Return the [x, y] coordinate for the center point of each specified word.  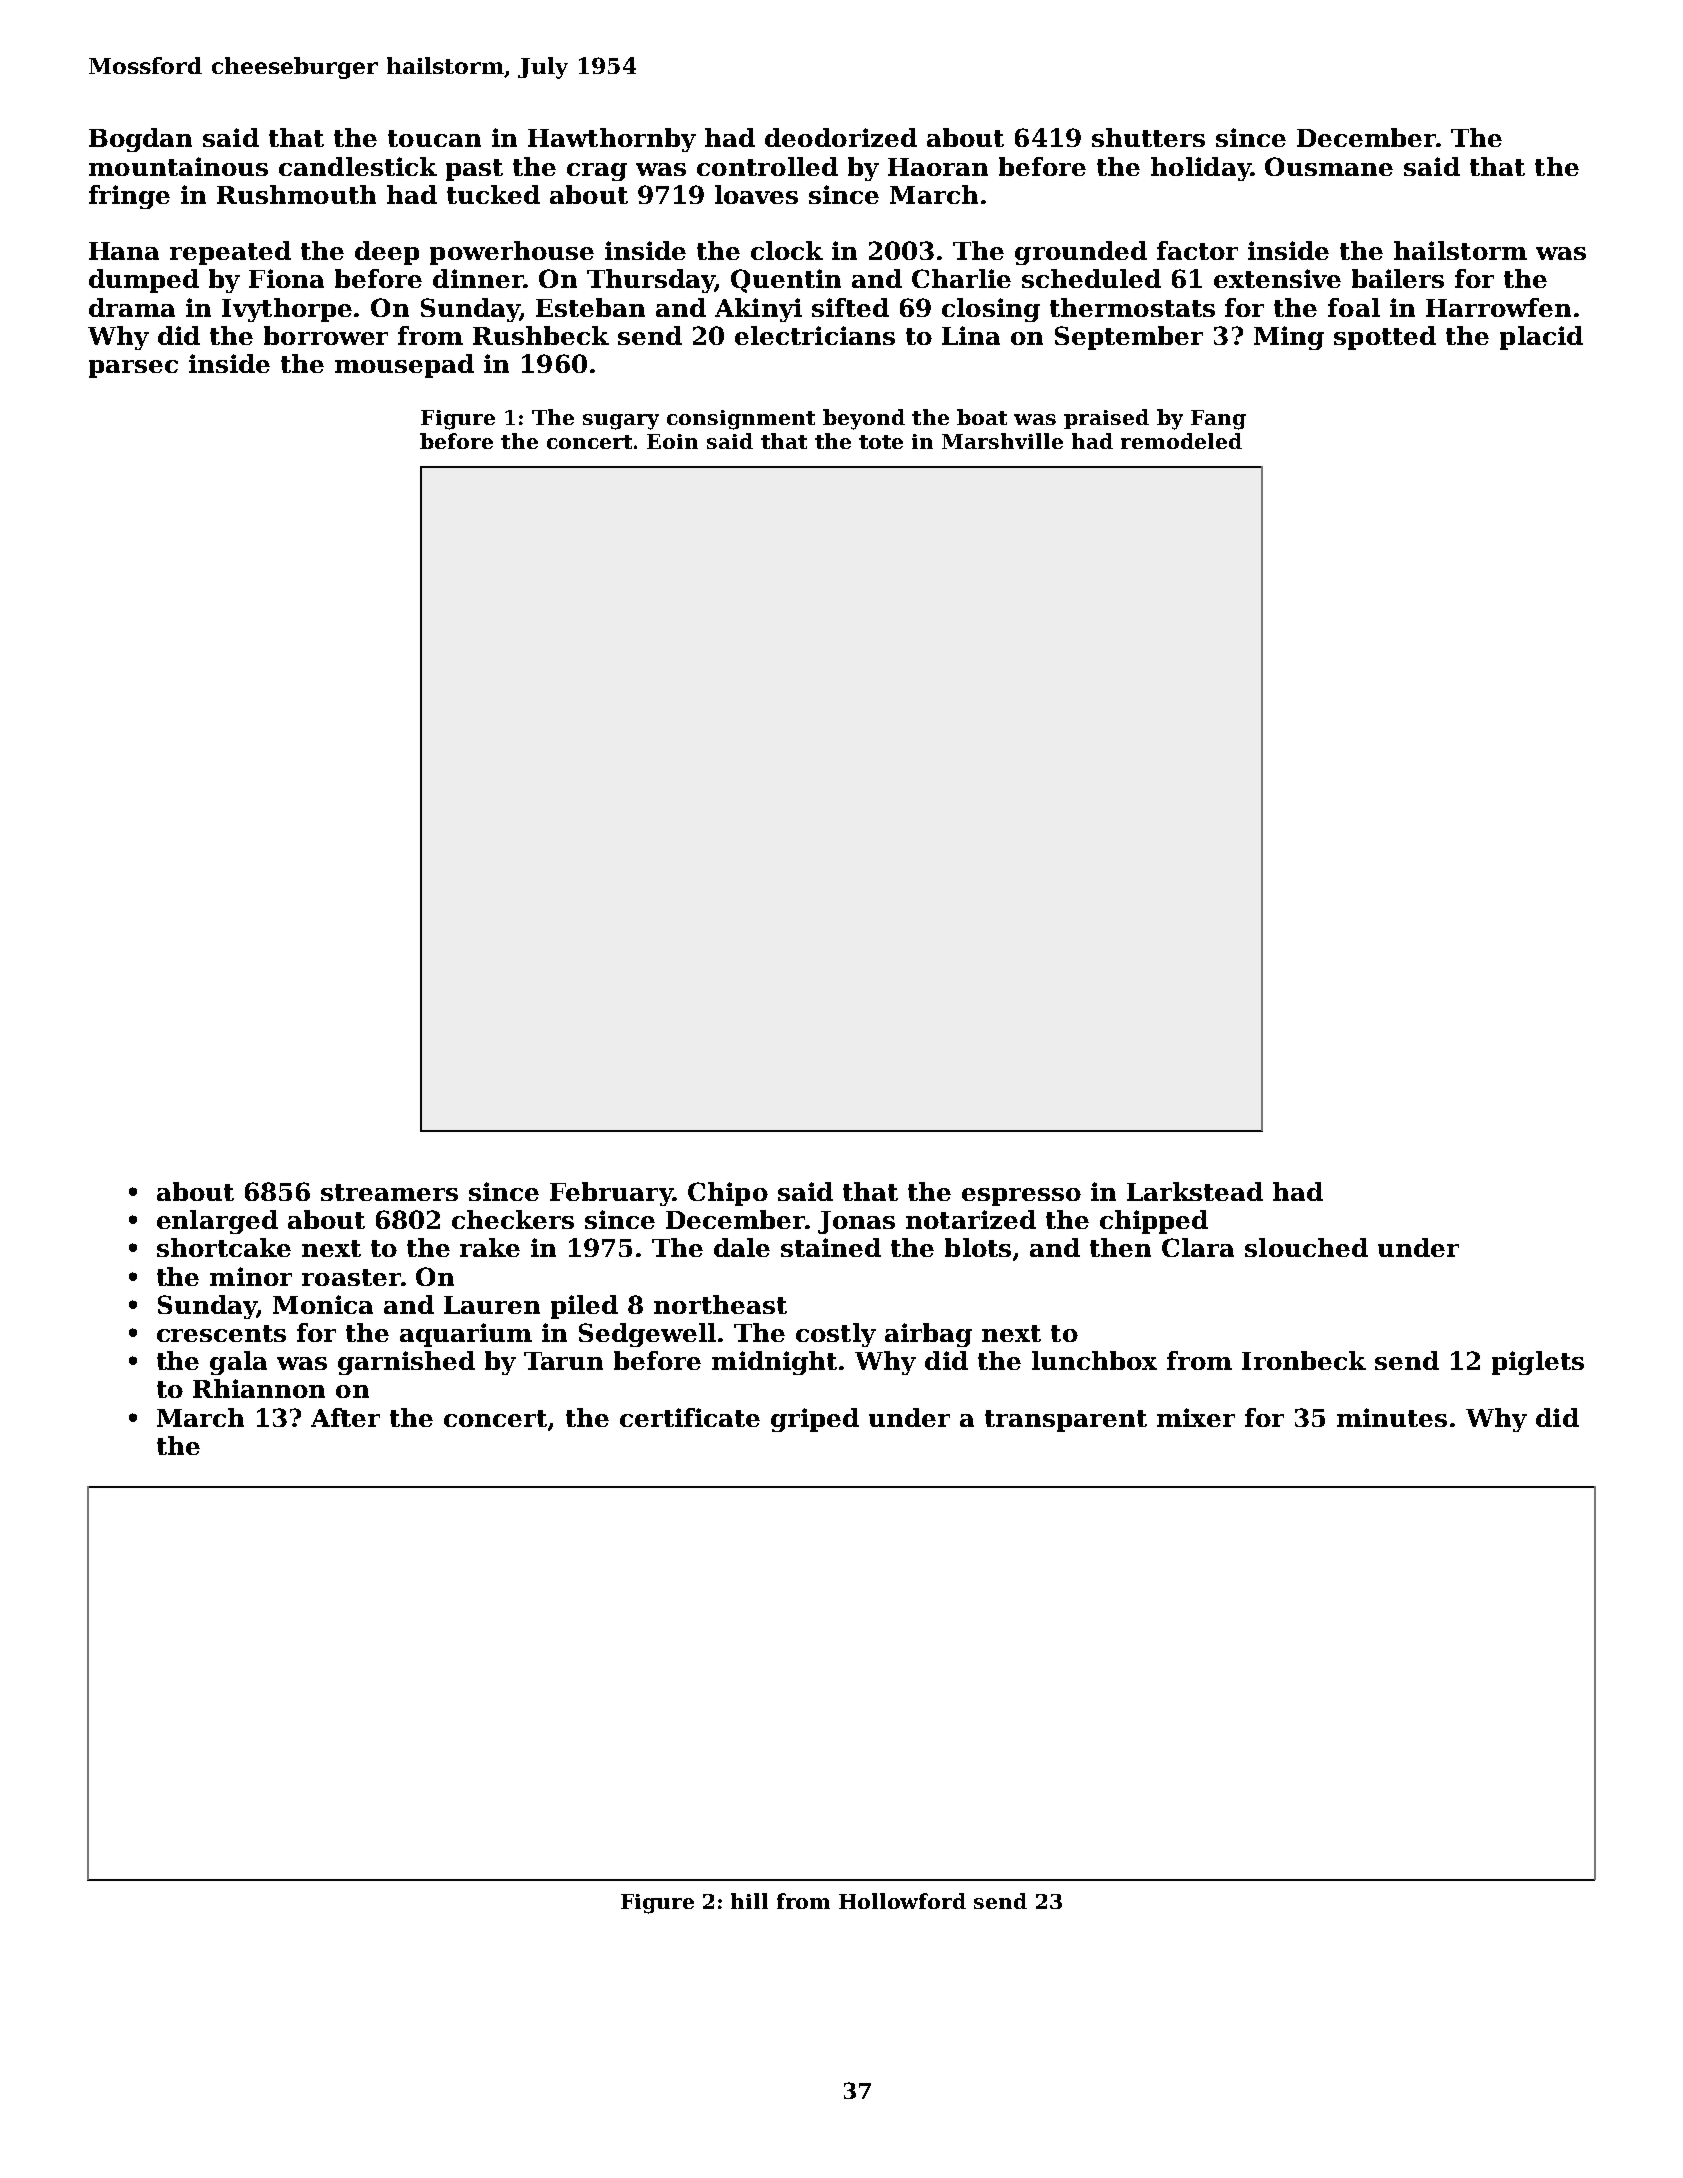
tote [881, 442]
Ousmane [1329, 166]
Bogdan [140, 140]
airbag [928, 1335]
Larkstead [1195, 1191]
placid [1541, 338]
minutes [1392, 1417]
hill [749, 1901]
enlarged [217, 1222]
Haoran [938, 167]
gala [238, 1363]
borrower [326, 335]
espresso [1021, 1197]
